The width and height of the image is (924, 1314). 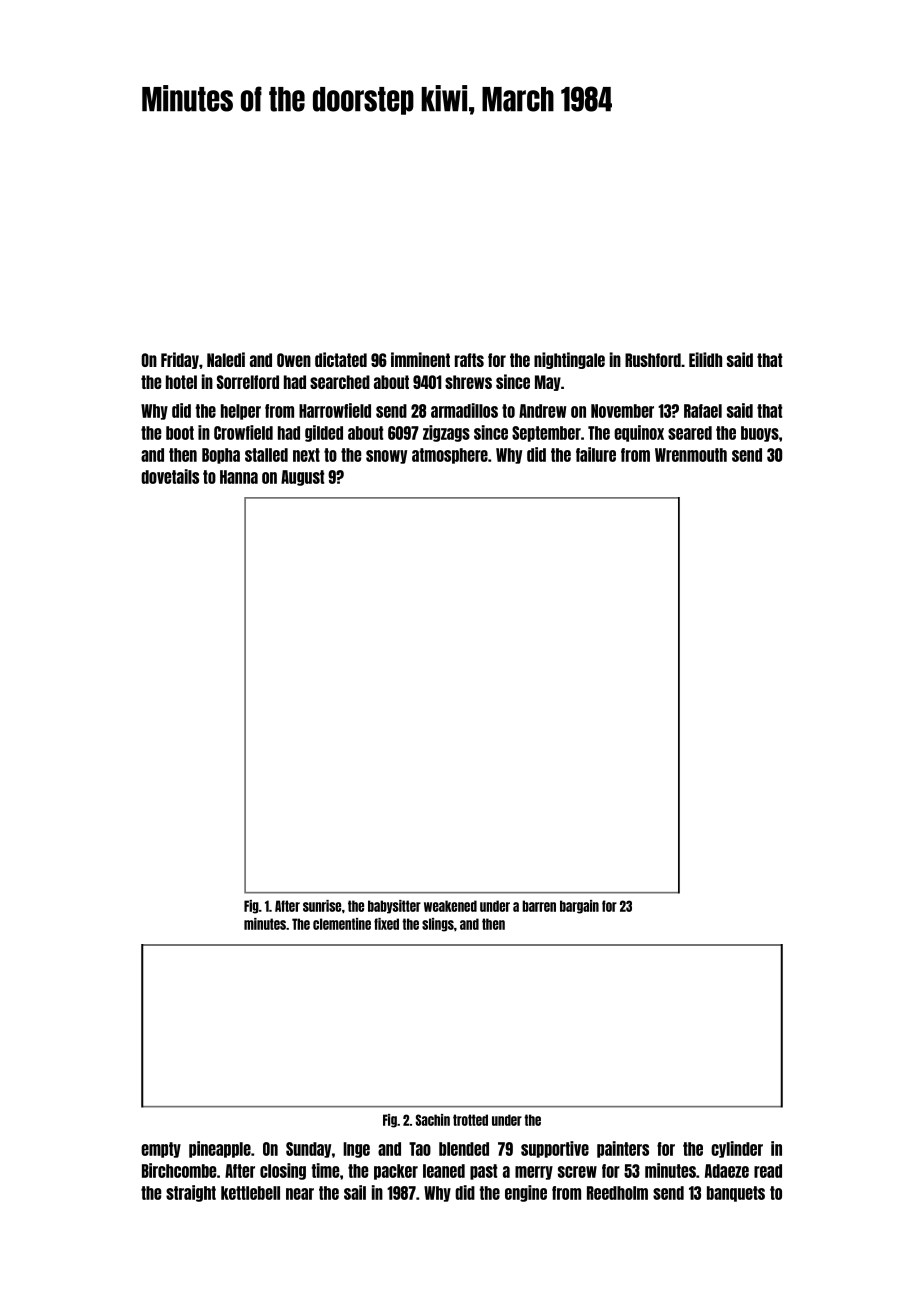 I want to click on straight, so click(x=191, y=1193).
